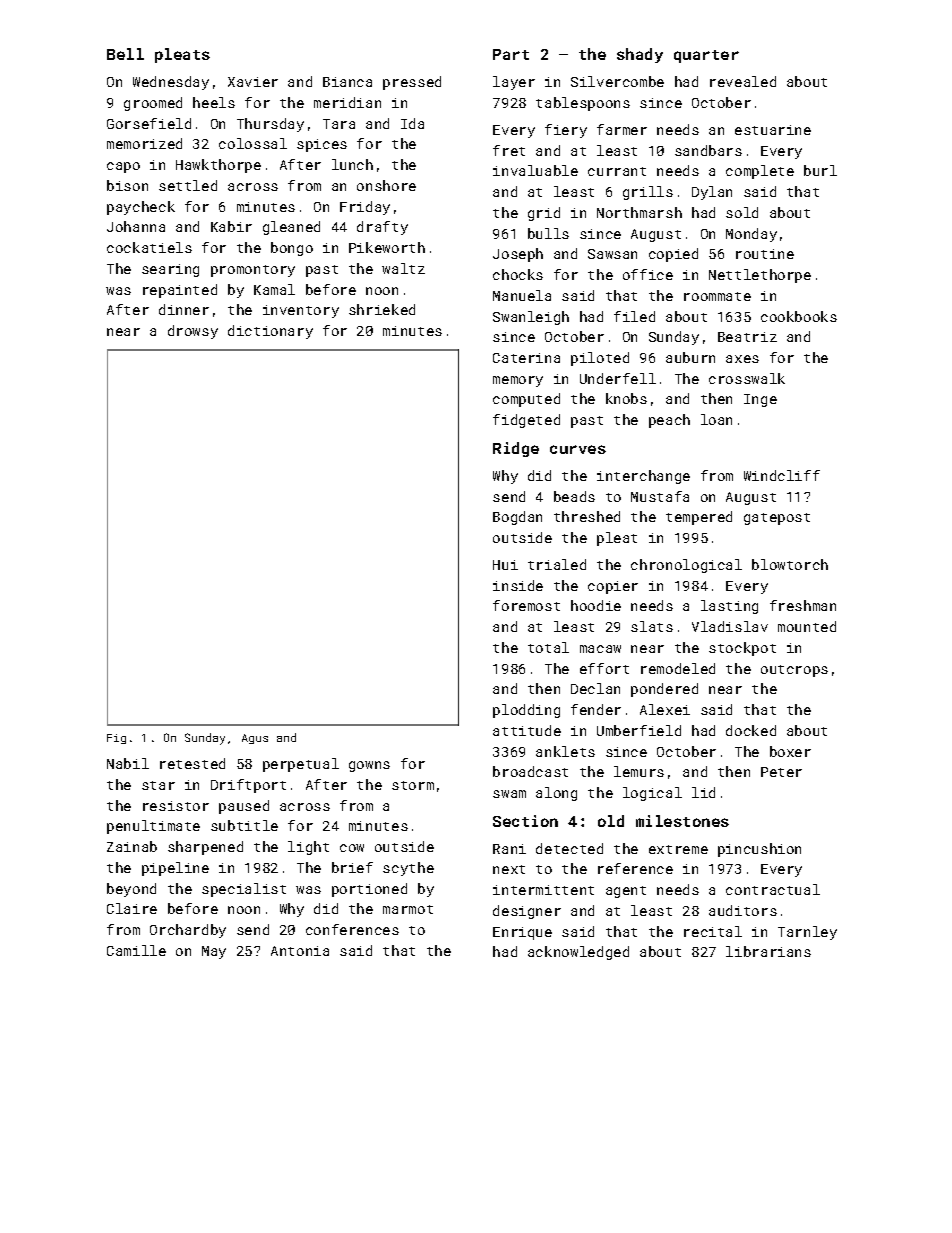 The width and height of the screenshot is (952, 1233). Describe the element at coordinates (176, 806) in the screenshot. I see `resistor` at that location.
